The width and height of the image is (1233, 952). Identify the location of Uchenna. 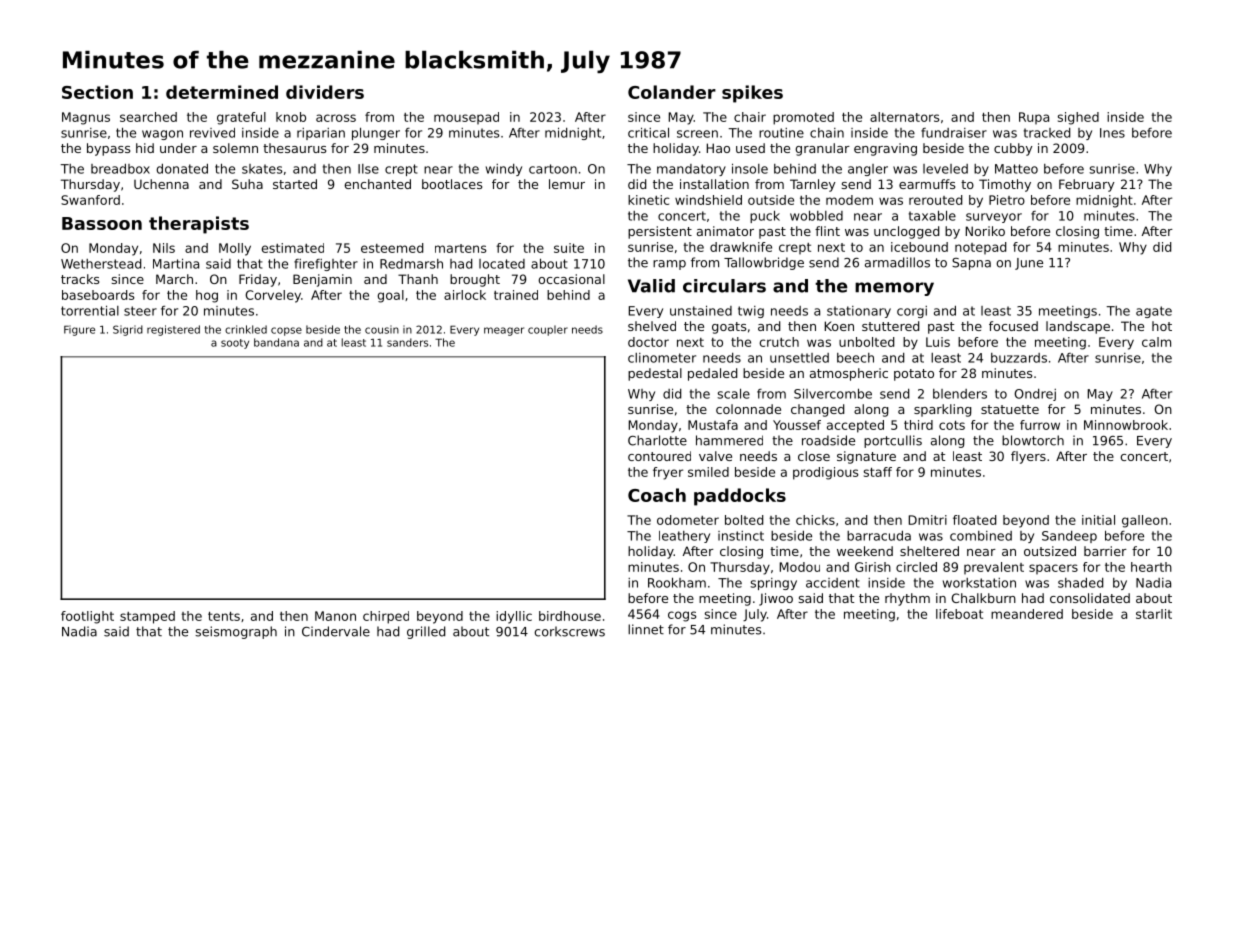
(161, 184).
